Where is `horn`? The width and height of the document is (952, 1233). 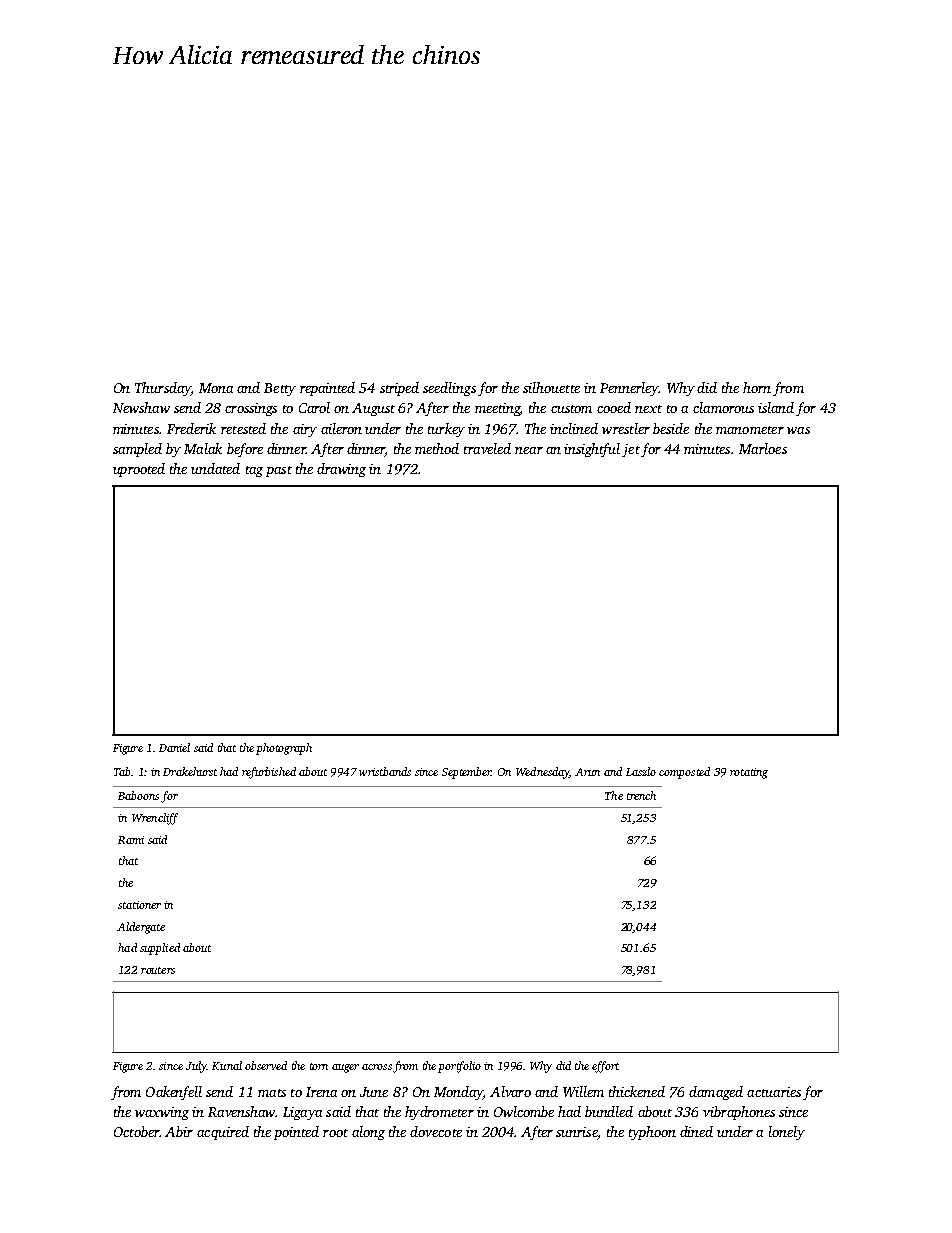
horn is located at coordinates (757, 387).
